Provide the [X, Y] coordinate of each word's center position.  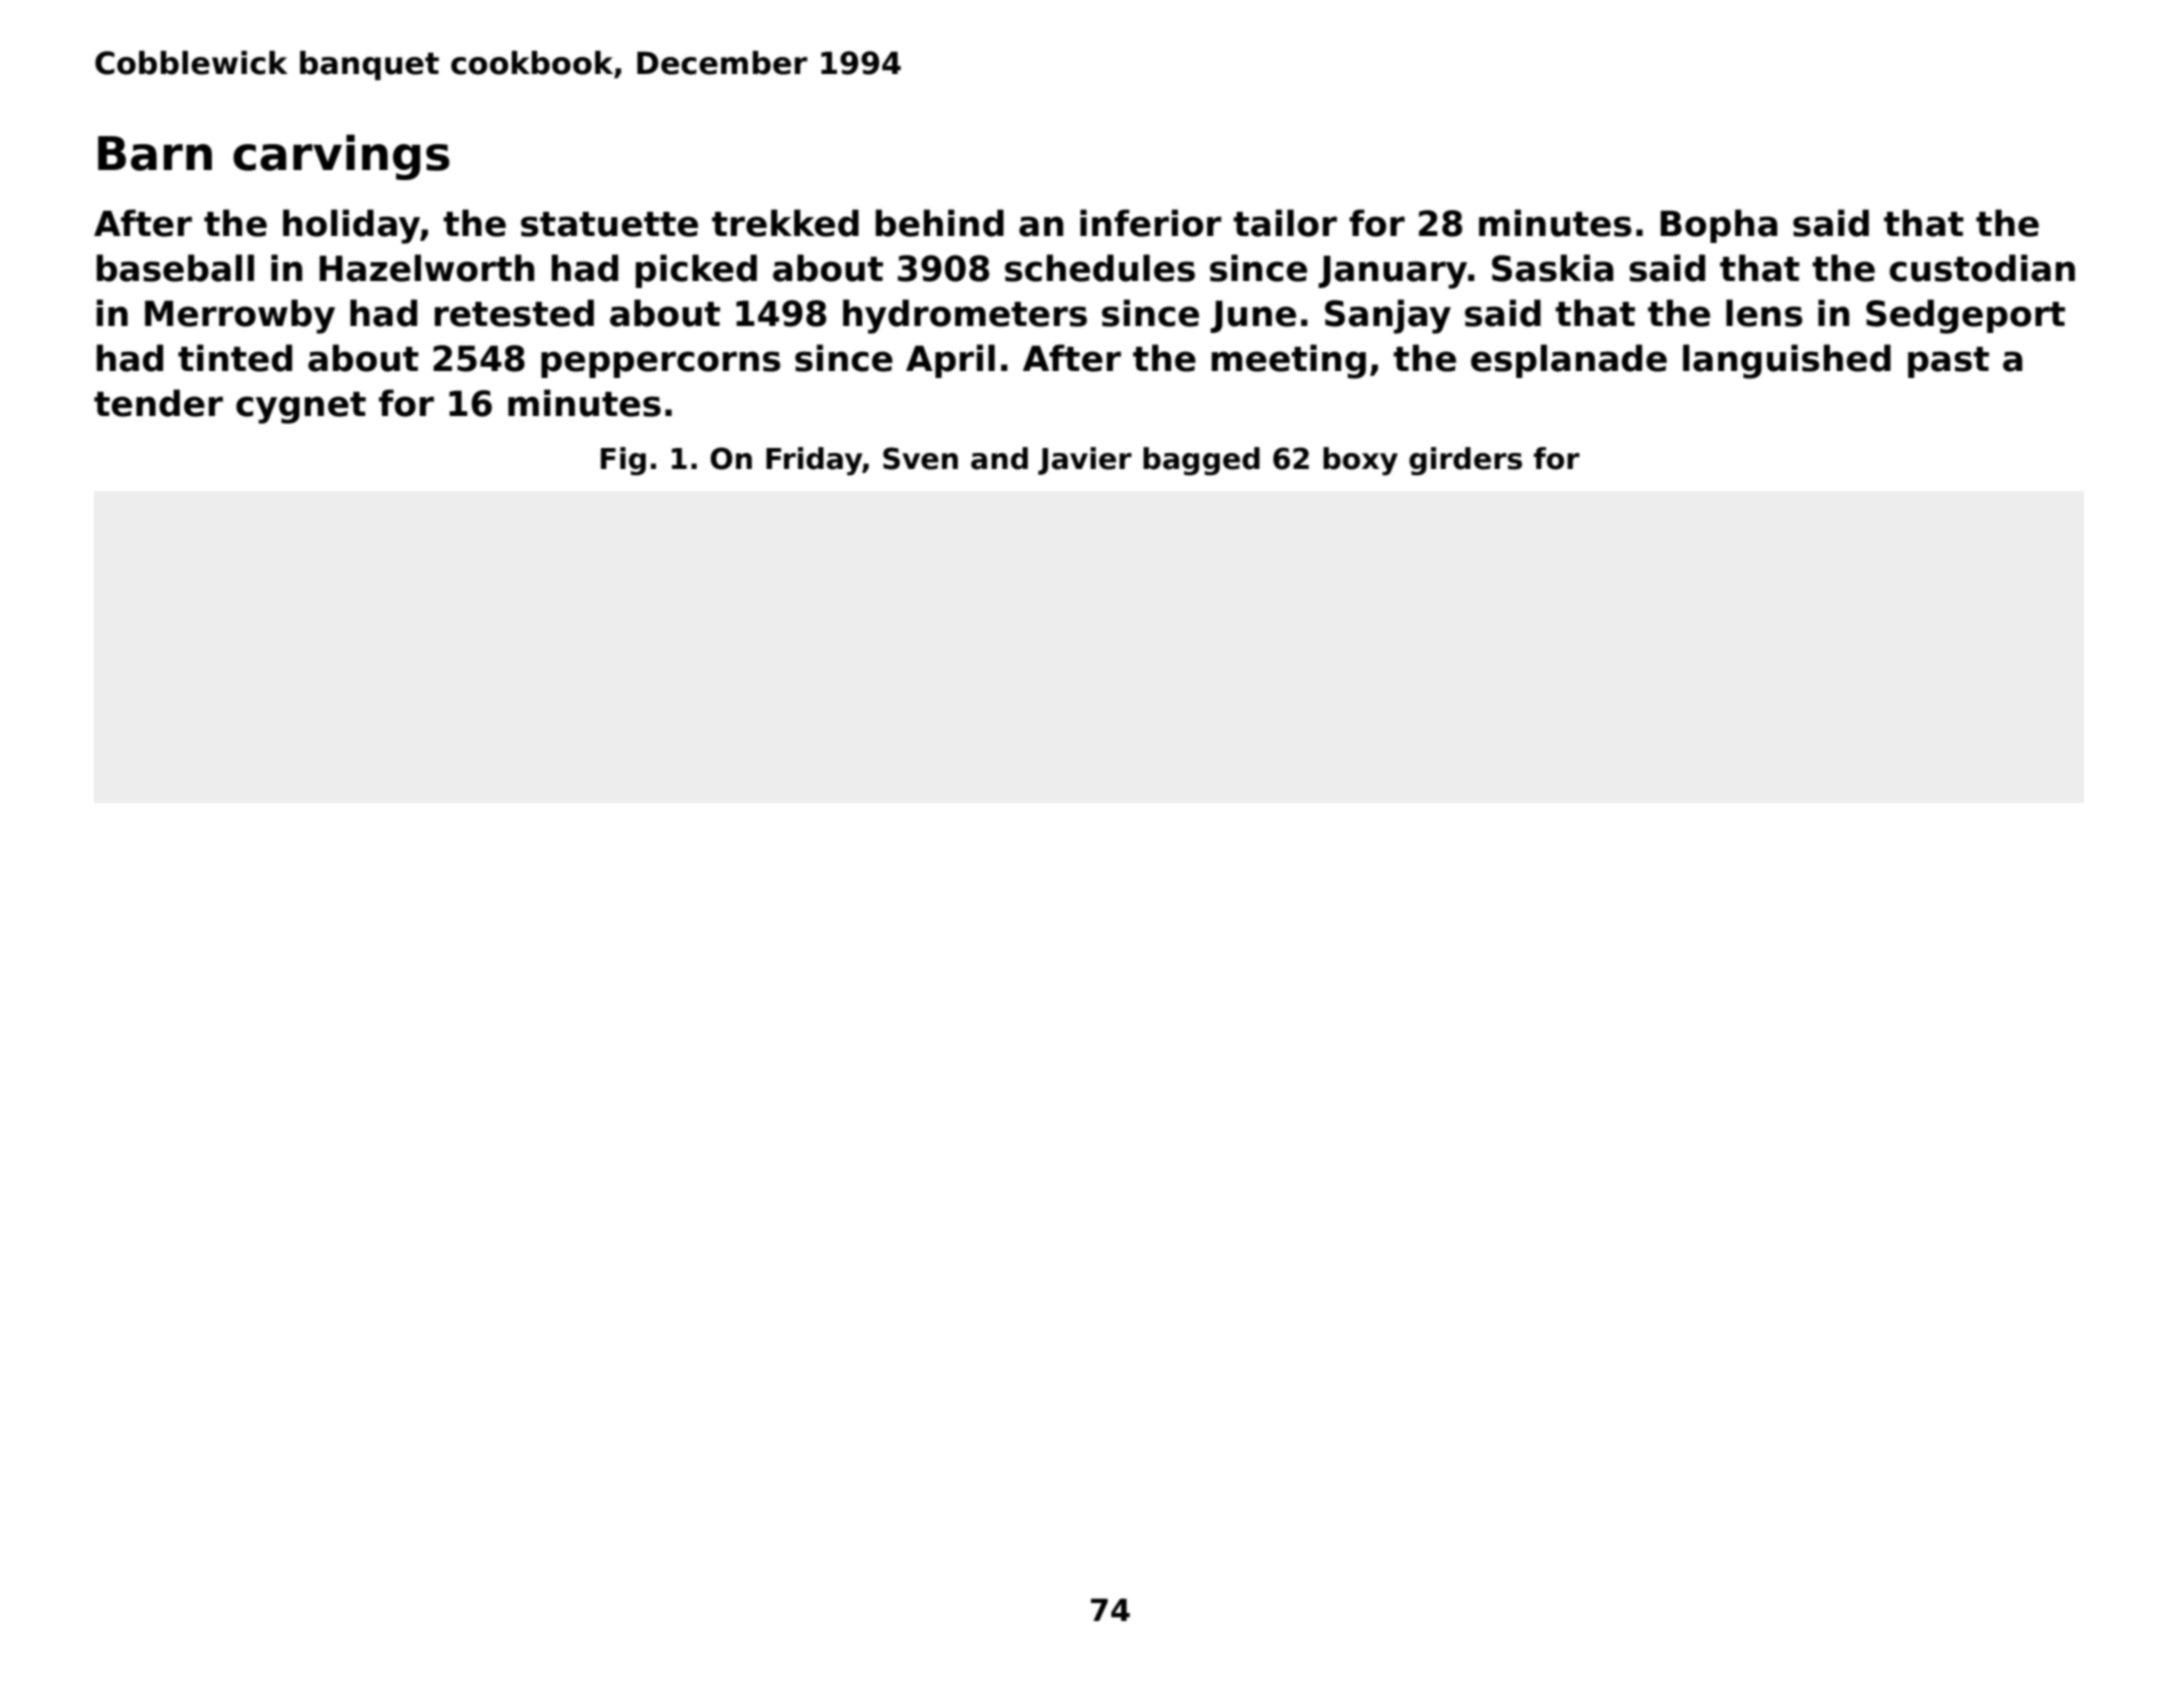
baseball [175, 268]
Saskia [1553, 268]
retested [514, 313]
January [1392, 272]
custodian [1982, 268]
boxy [1360, 461]
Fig [623, 461]
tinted [235, 358]
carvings [341, 157]
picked [696, 271]
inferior [1151, 223]
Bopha [1719, 226]
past [1948, 362]
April [950, 361]
